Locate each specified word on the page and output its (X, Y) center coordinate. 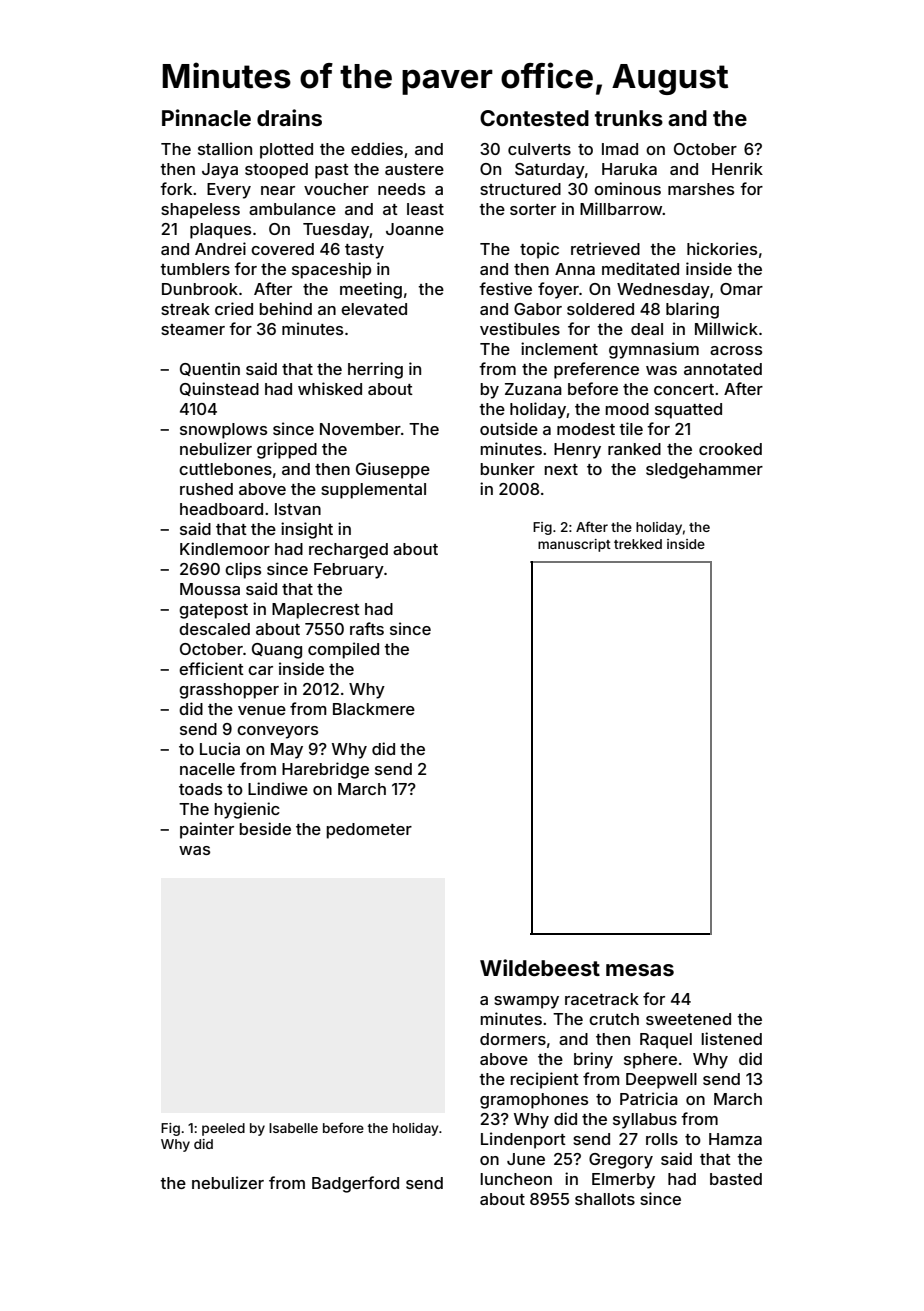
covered (282, 249)
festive (505, 288)
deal (647, 329)
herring (375, 370)
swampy (526, 1002)
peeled (223, 1129)
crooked (730, 449)
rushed (206, 489)
